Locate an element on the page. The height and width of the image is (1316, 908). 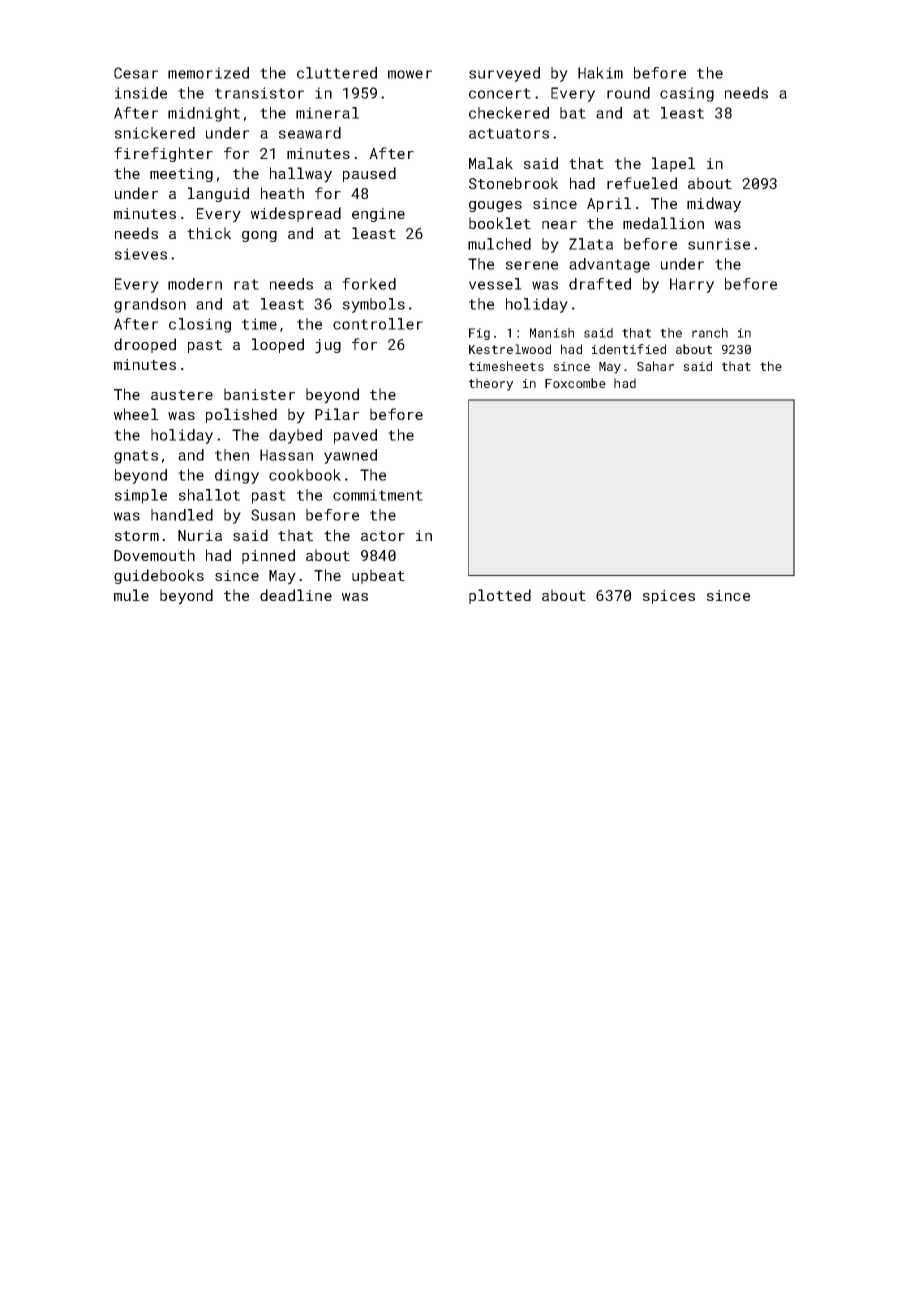
ranch is located at coordinates (710, 333).
